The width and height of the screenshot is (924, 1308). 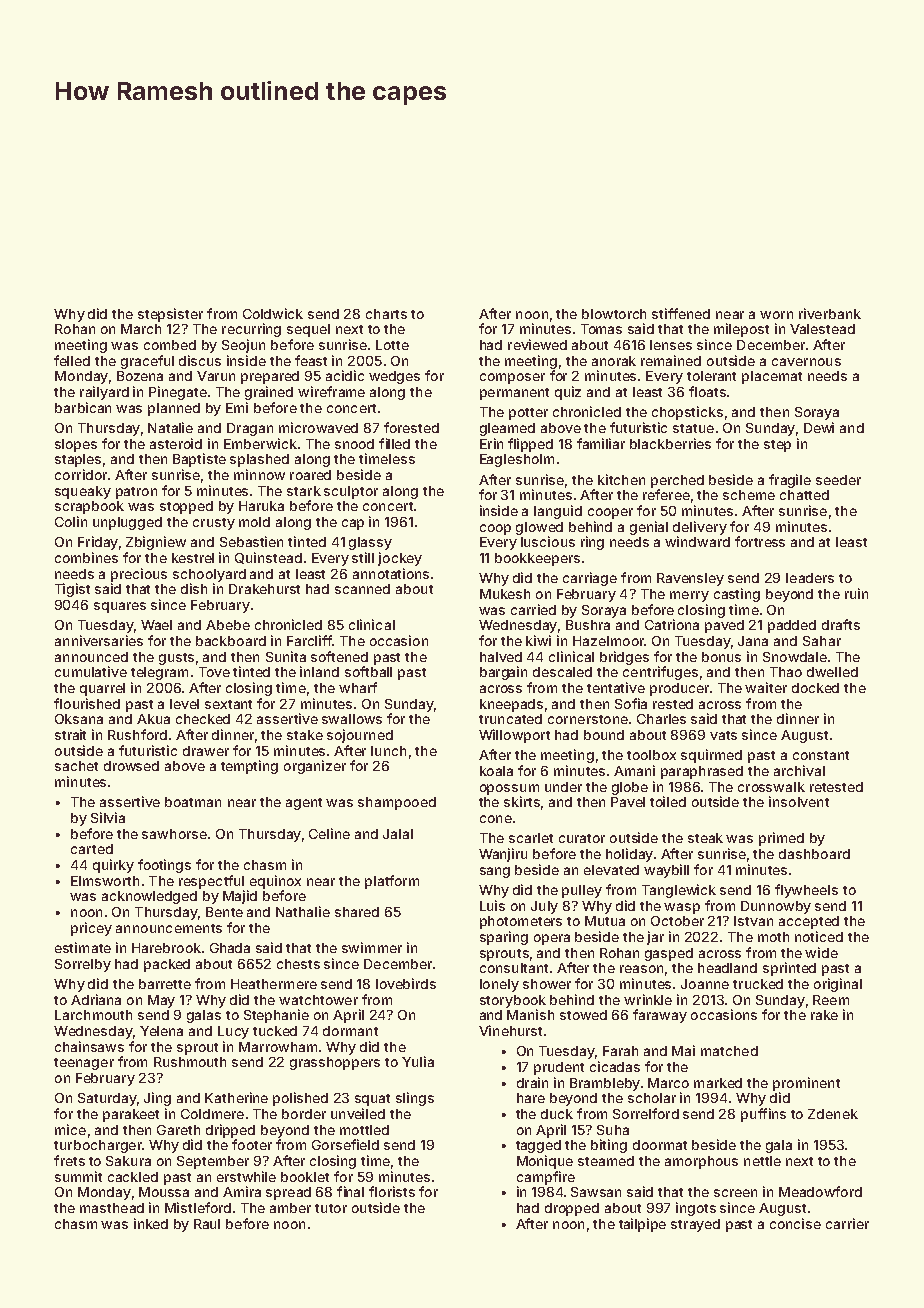 What do you see at coordinates (392, 1191) in the screenshot?
I see `florists` at bounding box center [392, 1191].
